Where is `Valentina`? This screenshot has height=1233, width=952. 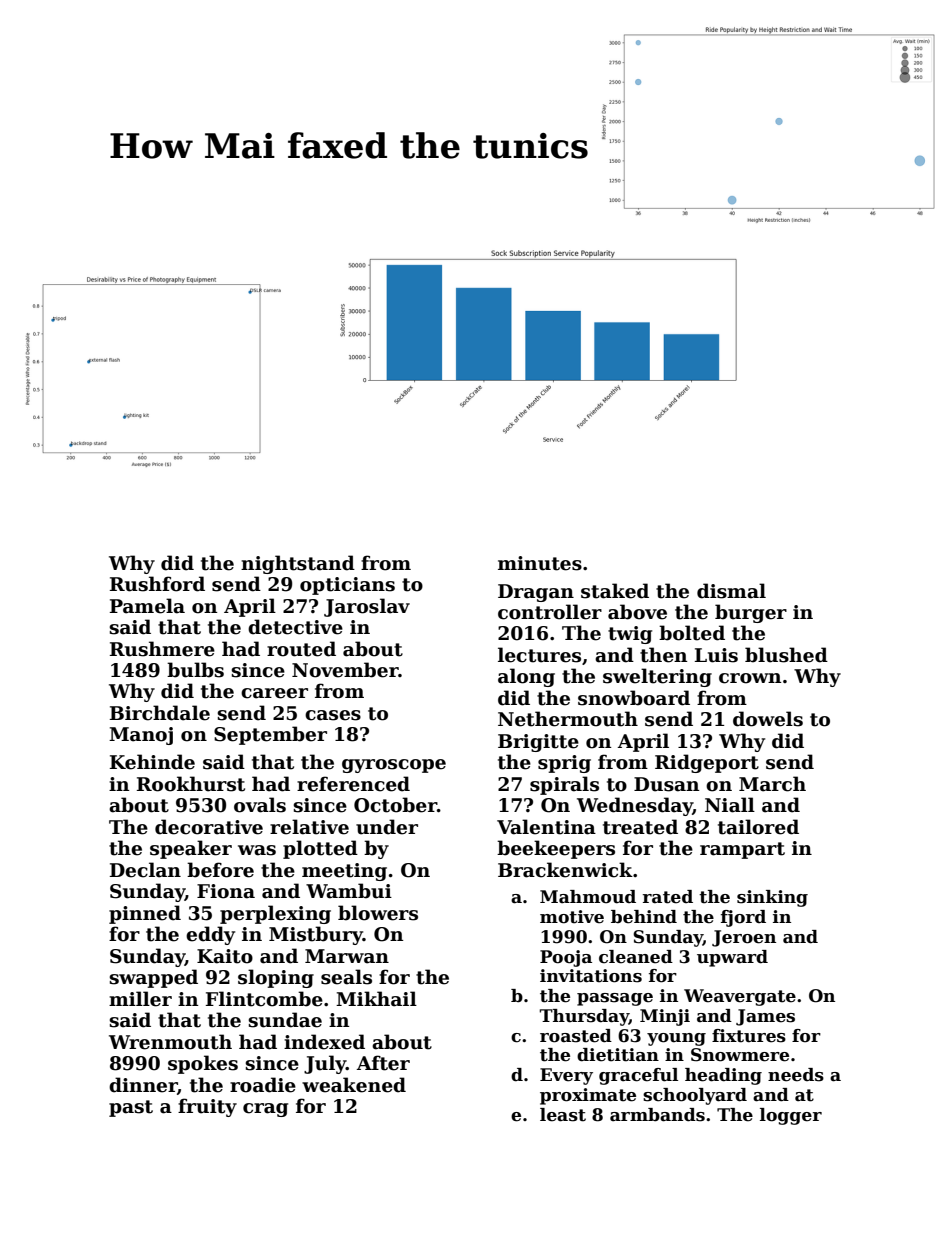
Valentina is located at coordinates (546, 827).
